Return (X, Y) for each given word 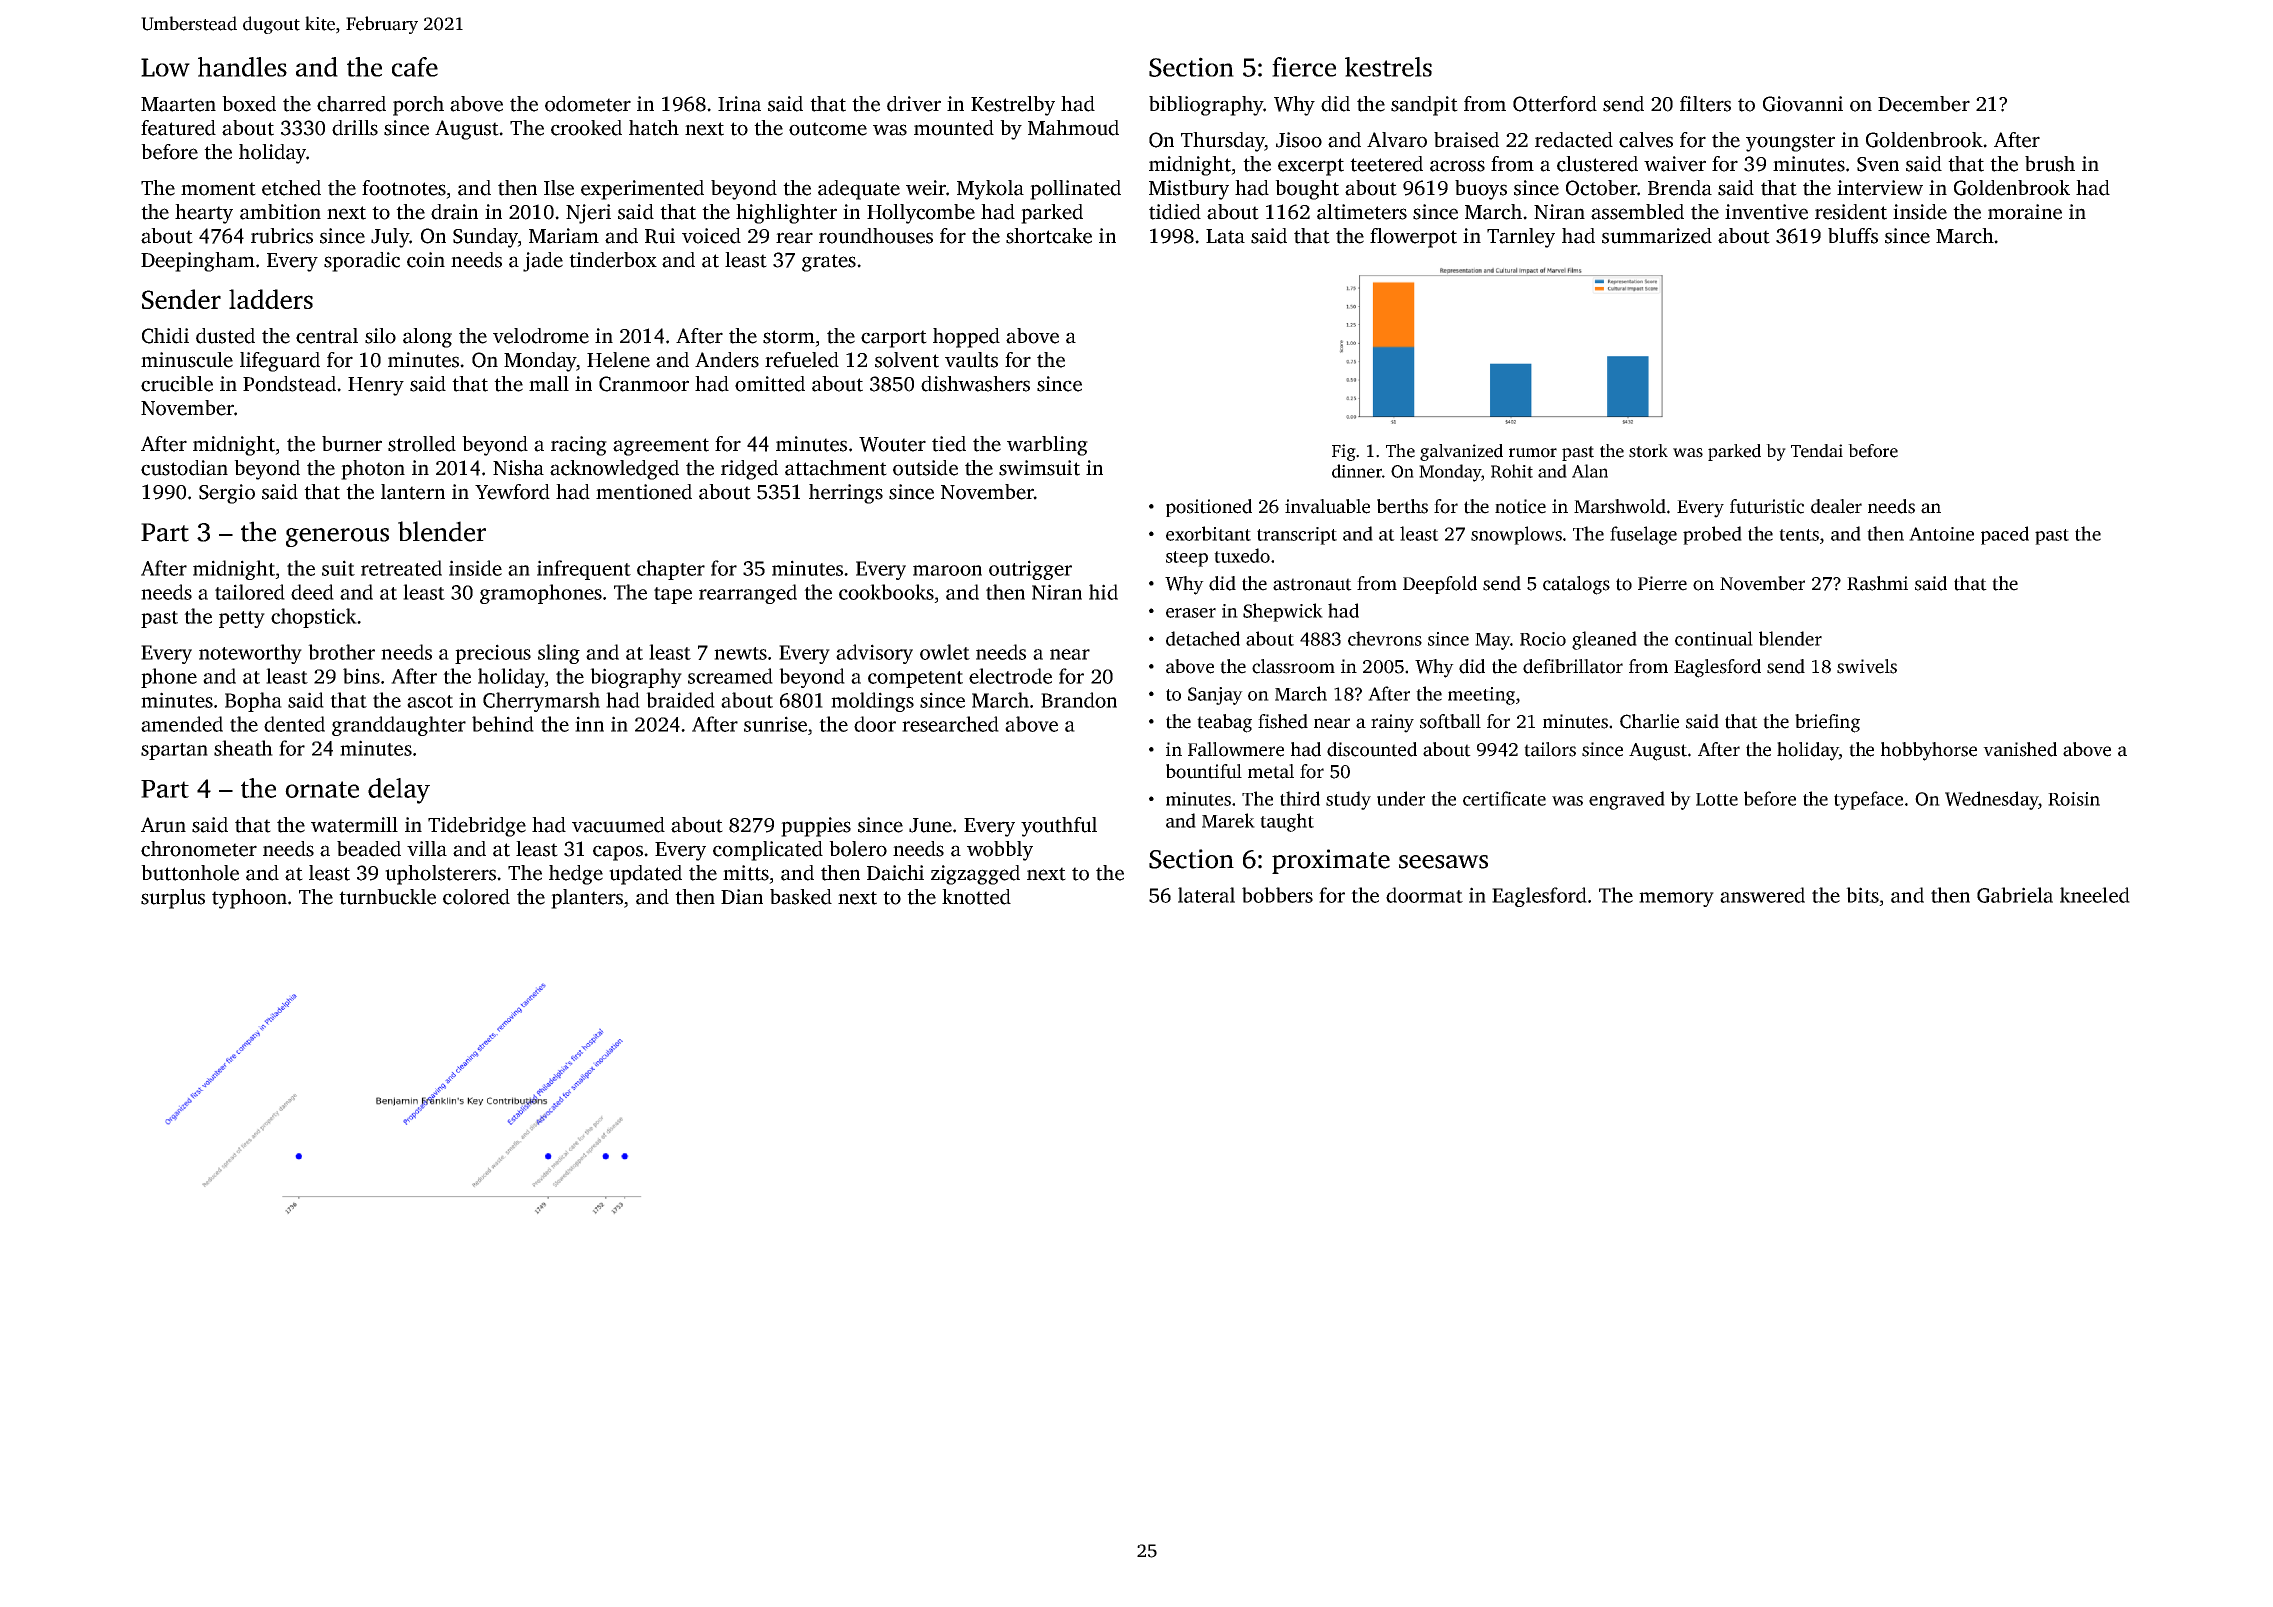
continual (1714, 638)
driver (914, 104)
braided (680, 700)
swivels (1867, 666)
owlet (945, 652)
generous (337, 537)
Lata (1225, 236)
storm (789, 337)
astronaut (1312, 584)
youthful (1059, 827)
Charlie (1649, 721)
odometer (588, 104)
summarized (1657, 236)
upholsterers (440, 875)
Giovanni (1803, 104)
